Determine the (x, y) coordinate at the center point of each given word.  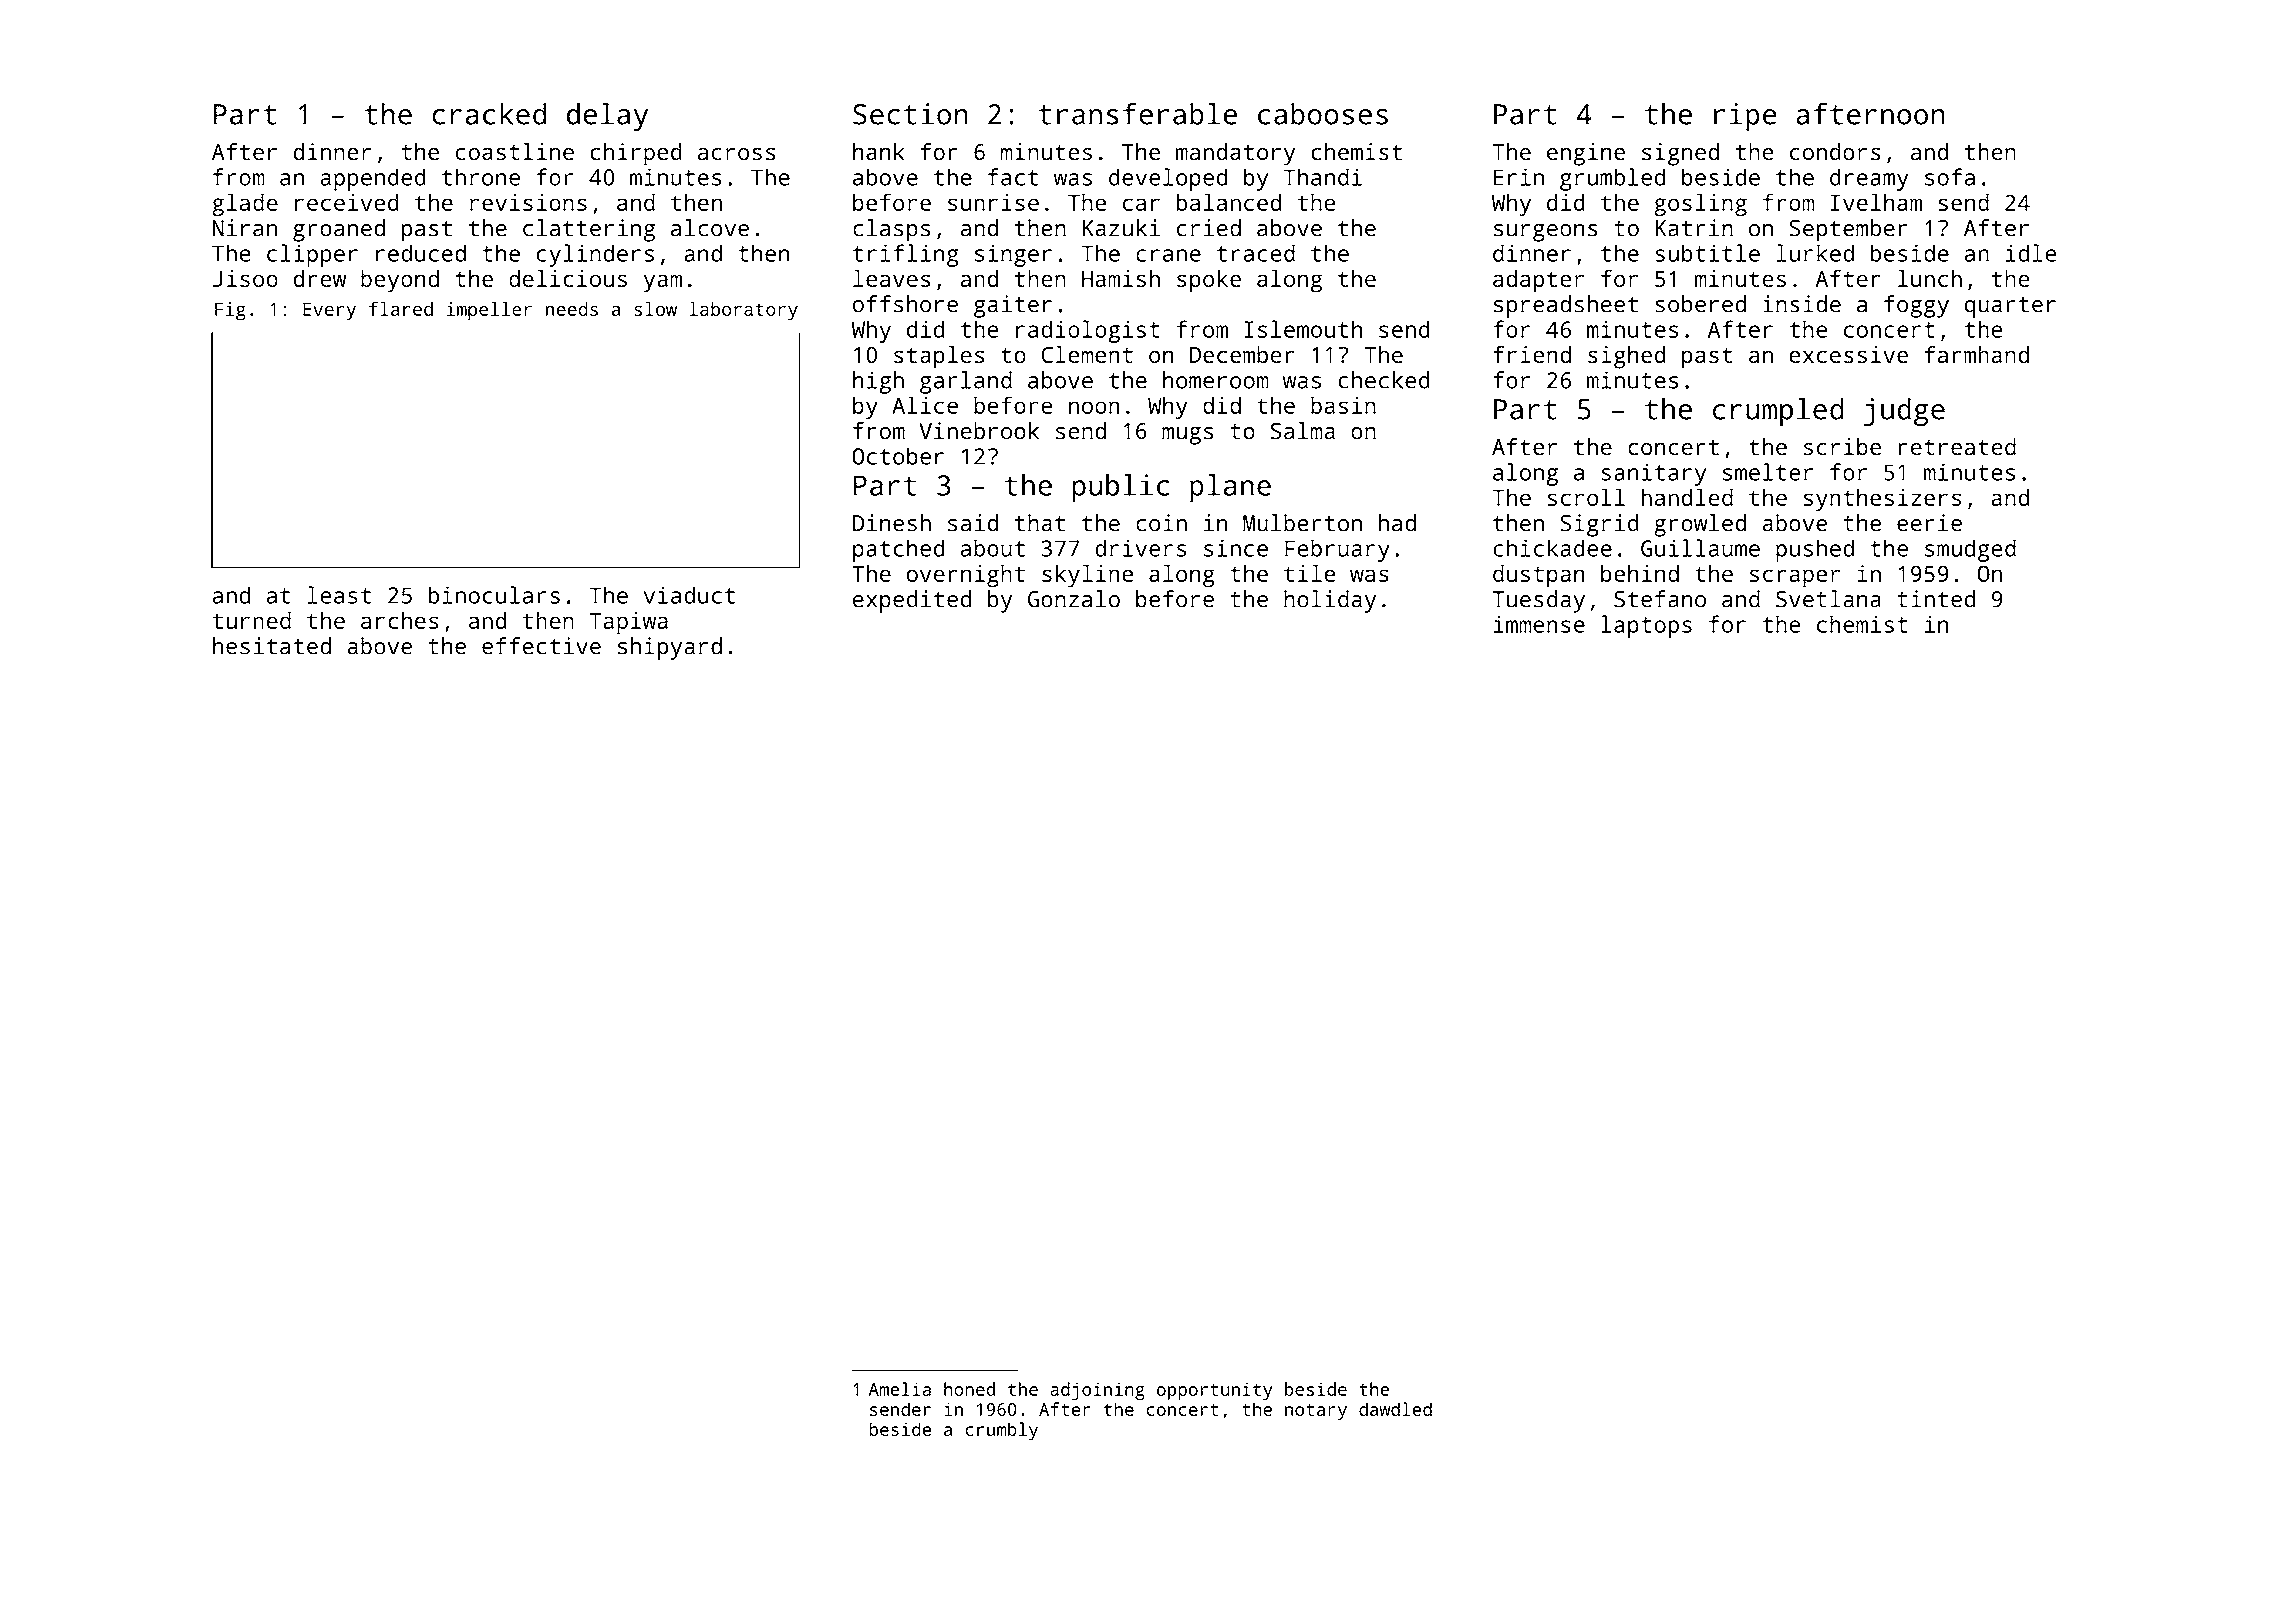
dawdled (1395, 1409)
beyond (400, 281)
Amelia (900, 1389)
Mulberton (1302, 523)
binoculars (494, 595)
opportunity (1214, 1391)
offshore (905, 304)
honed (969, 1389)
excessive (1848, 354)
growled (1700, 525)
